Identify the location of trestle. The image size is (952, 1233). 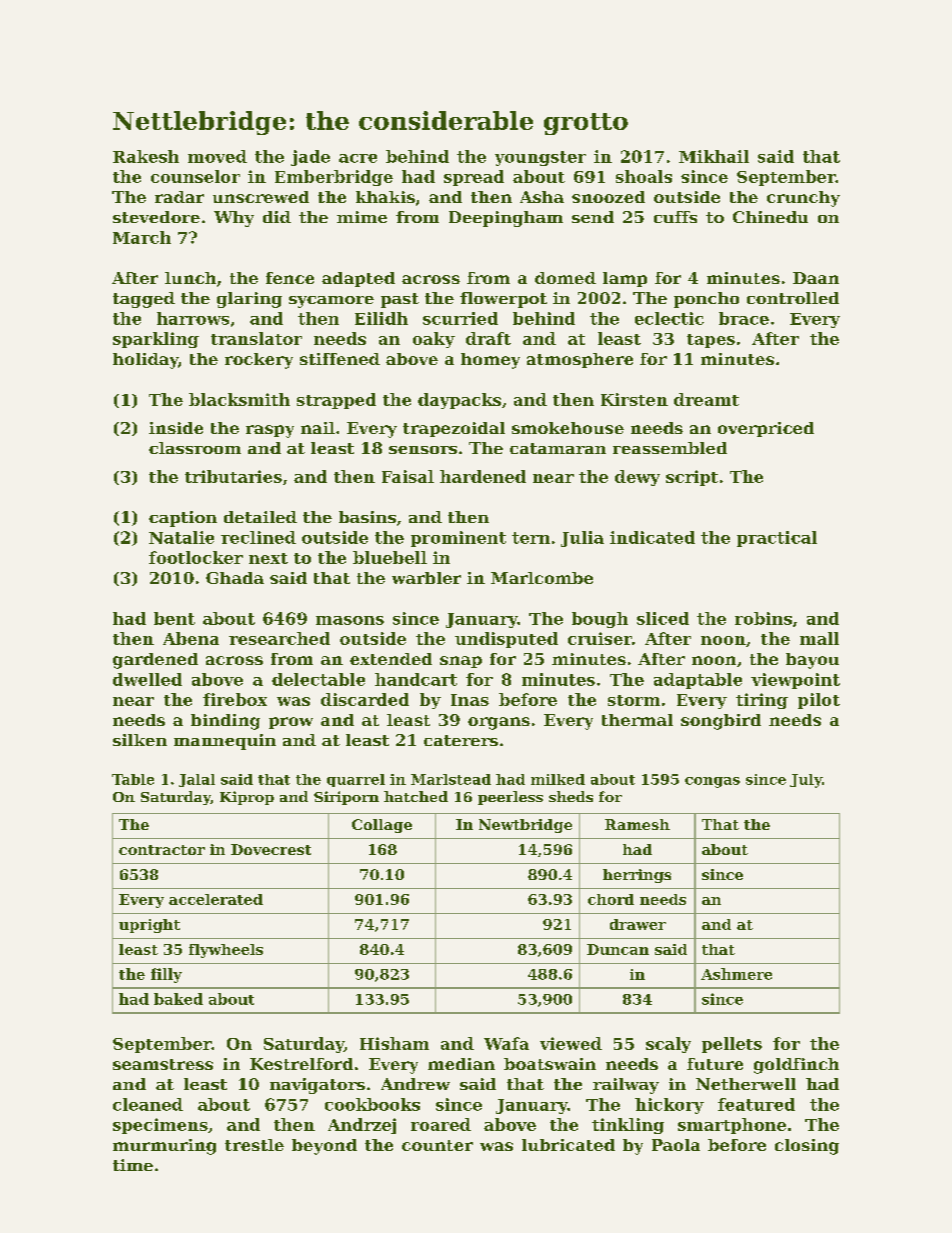
(254, 1145).
